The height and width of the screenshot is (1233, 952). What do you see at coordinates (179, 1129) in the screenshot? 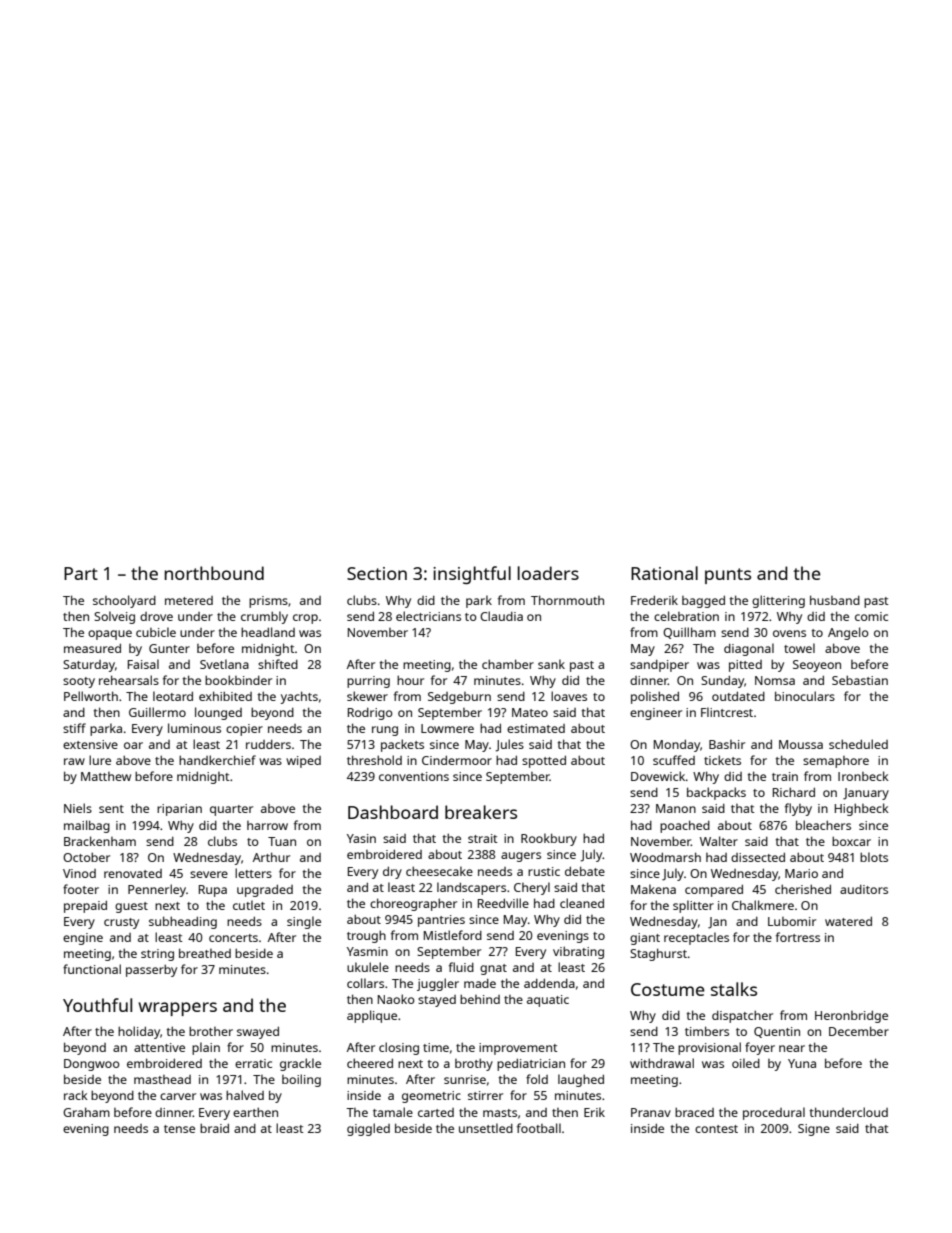
I see `tense` at bounding box center [179, 1129].
